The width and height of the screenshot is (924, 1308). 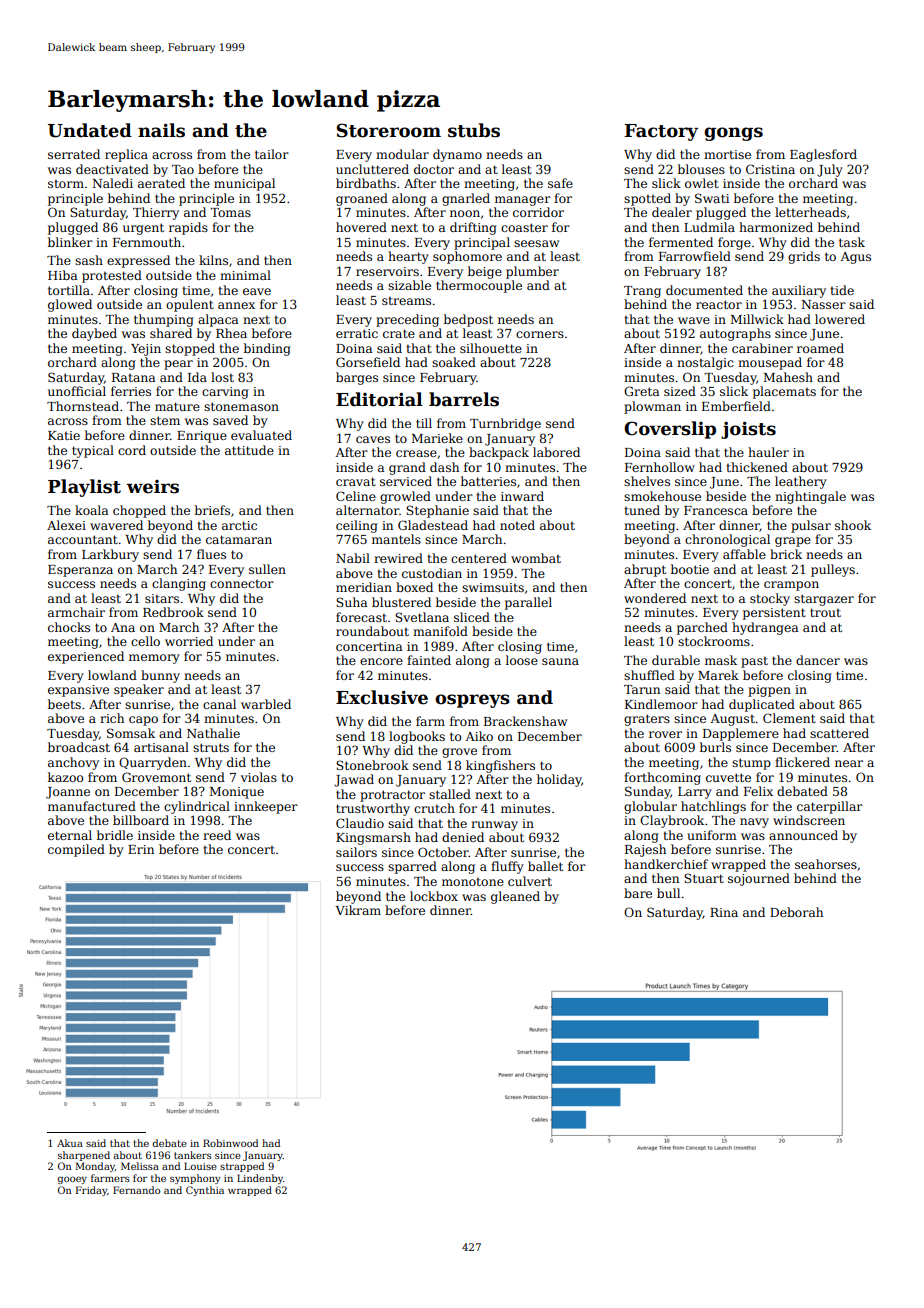 What do you see at coordinates (408, 257) in the screenshot?
I see `hearty` at bounding box center [408, 257].
